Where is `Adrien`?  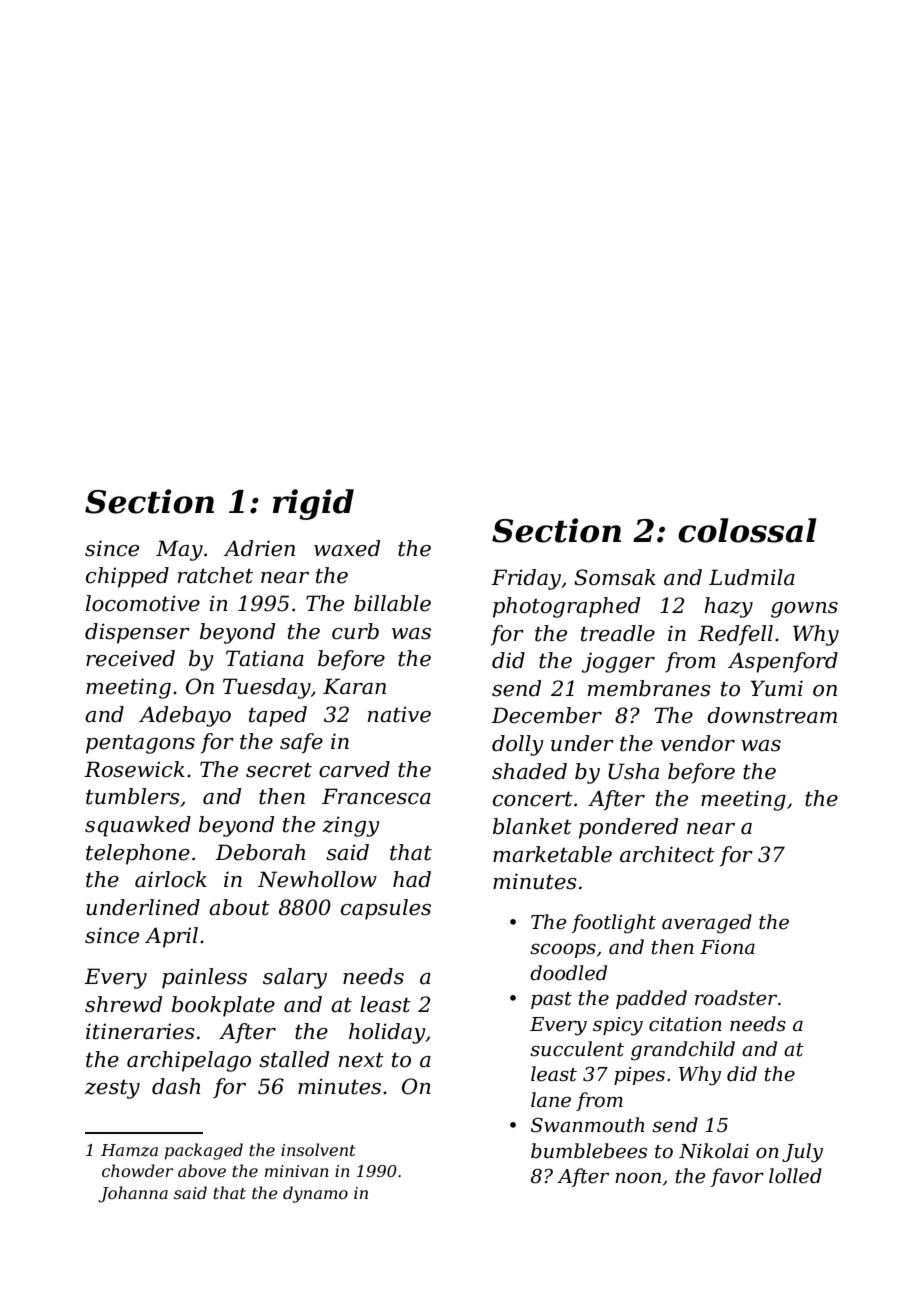
Adrien is located at coordinates (259, 548).
